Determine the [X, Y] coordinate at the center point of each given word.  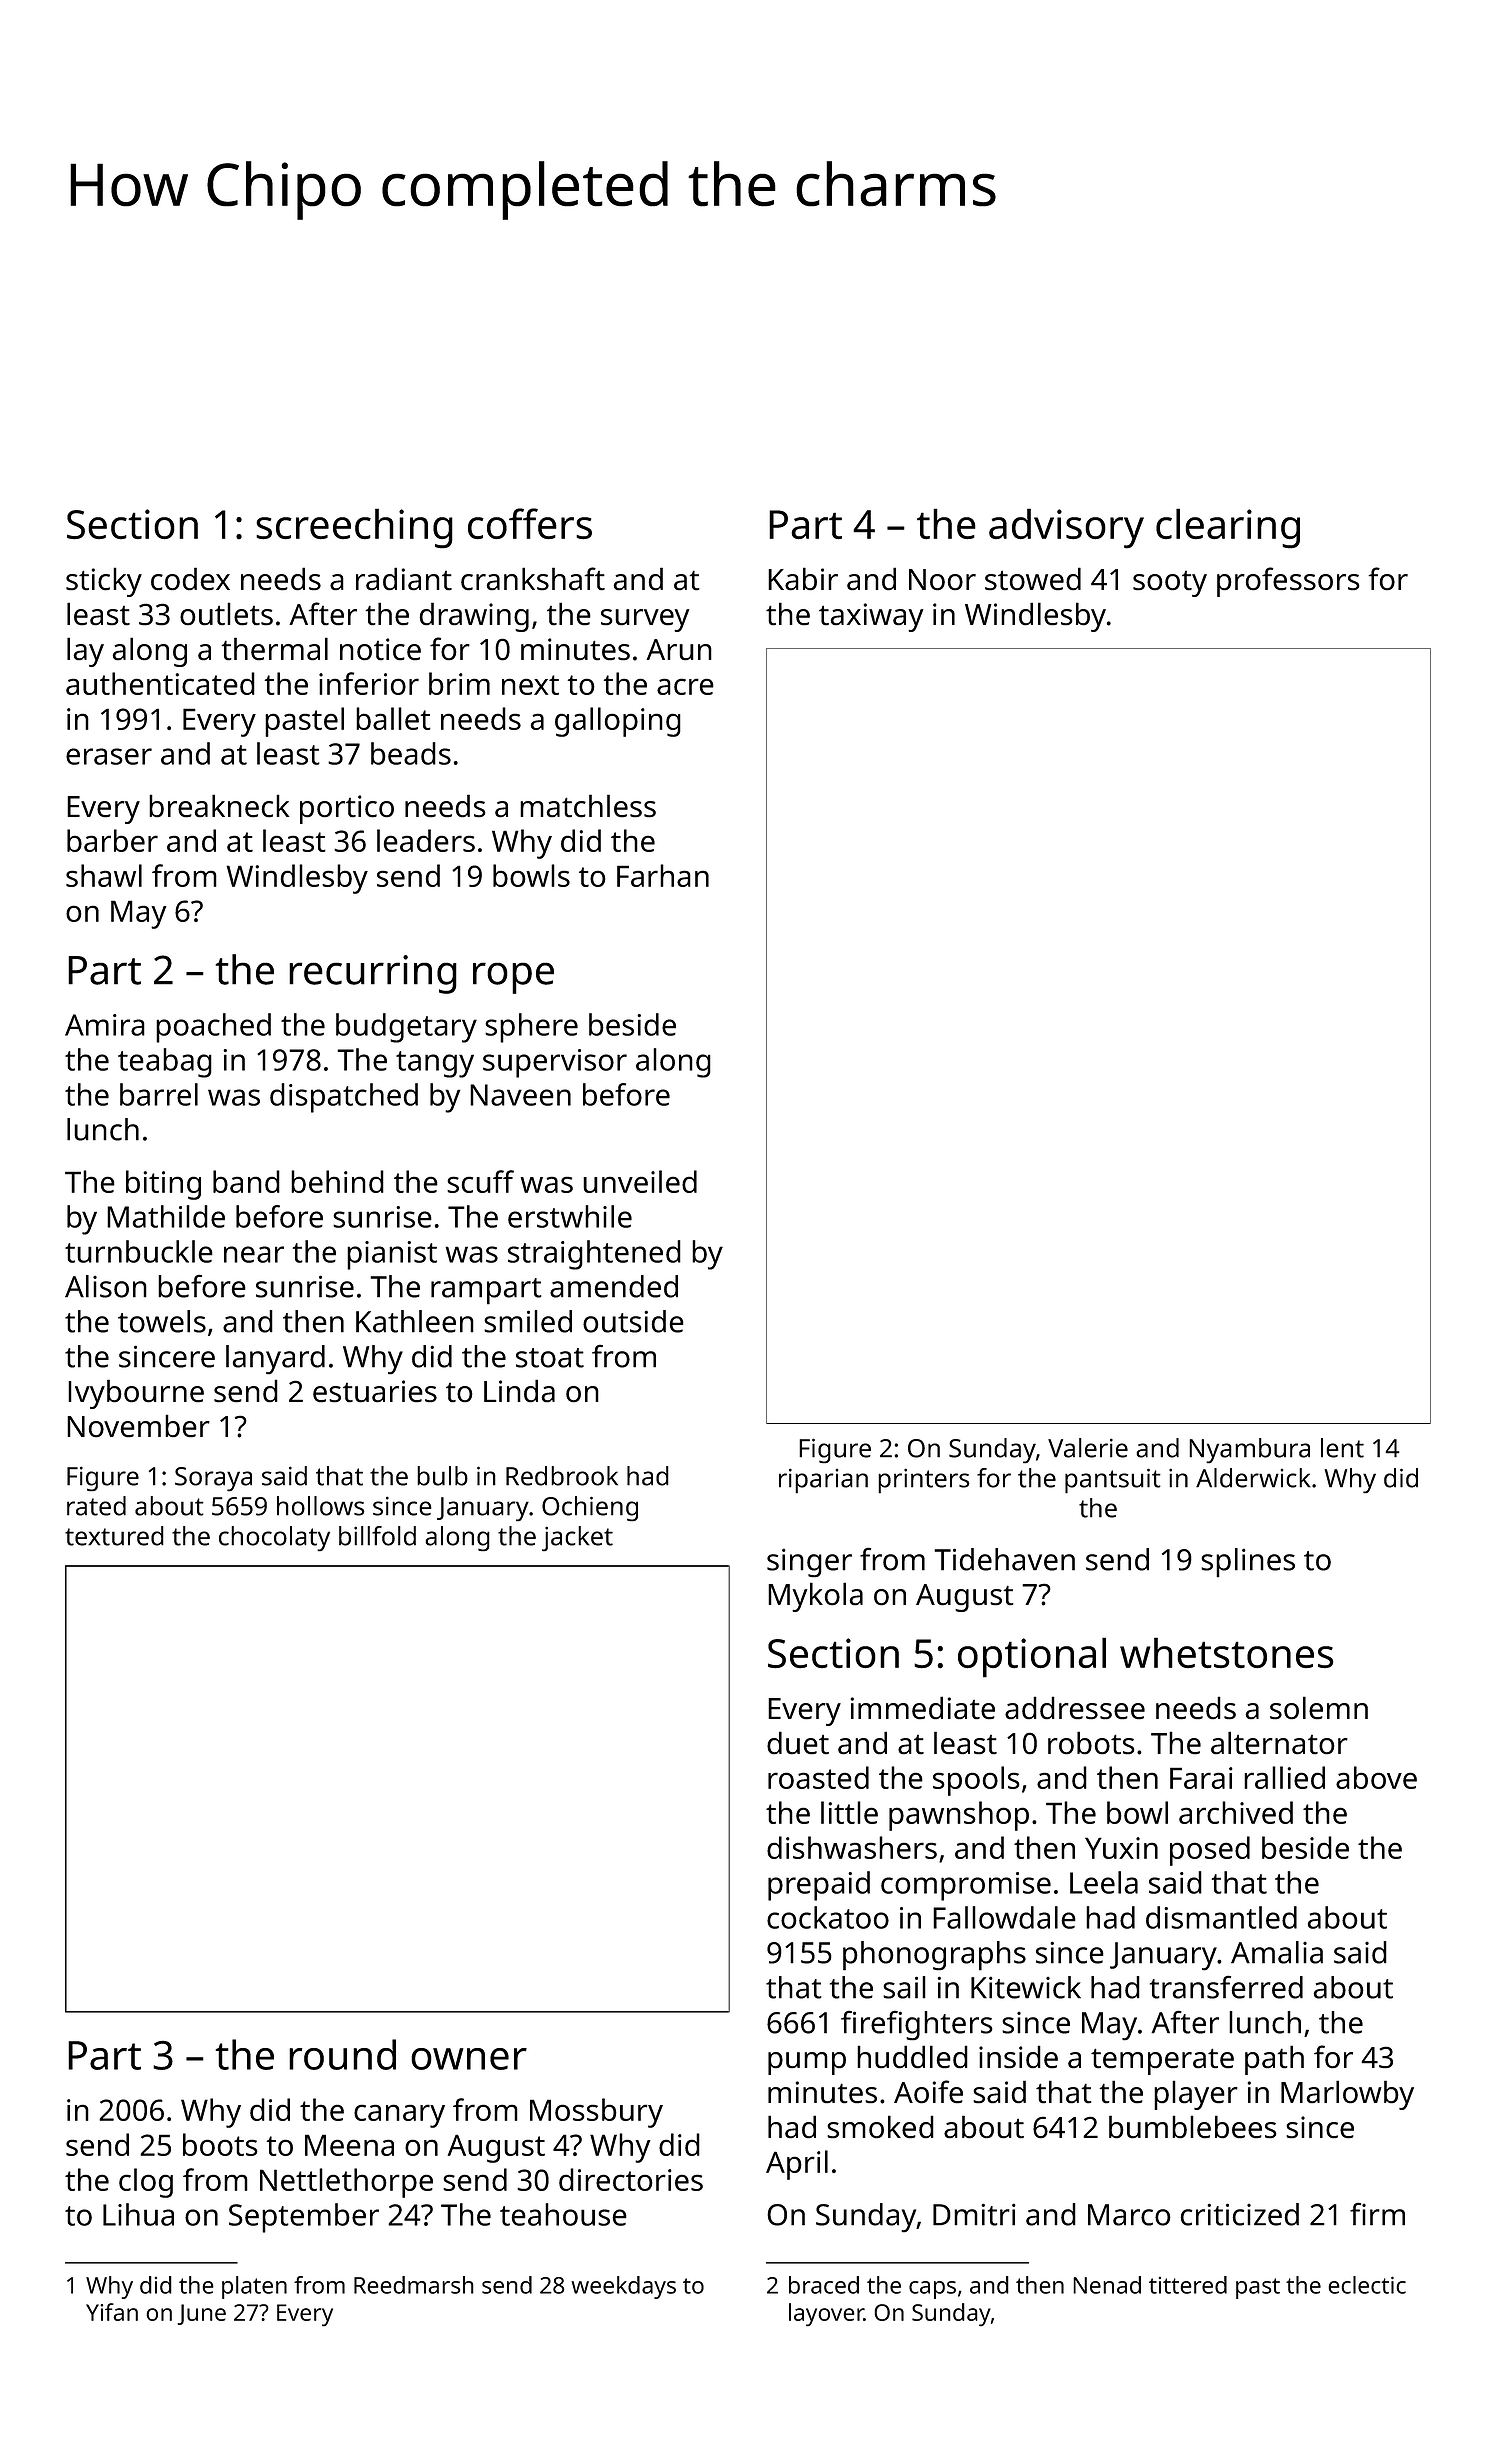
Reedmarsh [414, 2285]
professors [1288, 582]
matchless [588, 806]
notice [380, 649]
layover [826, 2314]
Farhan [663, 875]
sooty [1170, 584]
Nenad [1107, 2285]
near [254, 1254]
